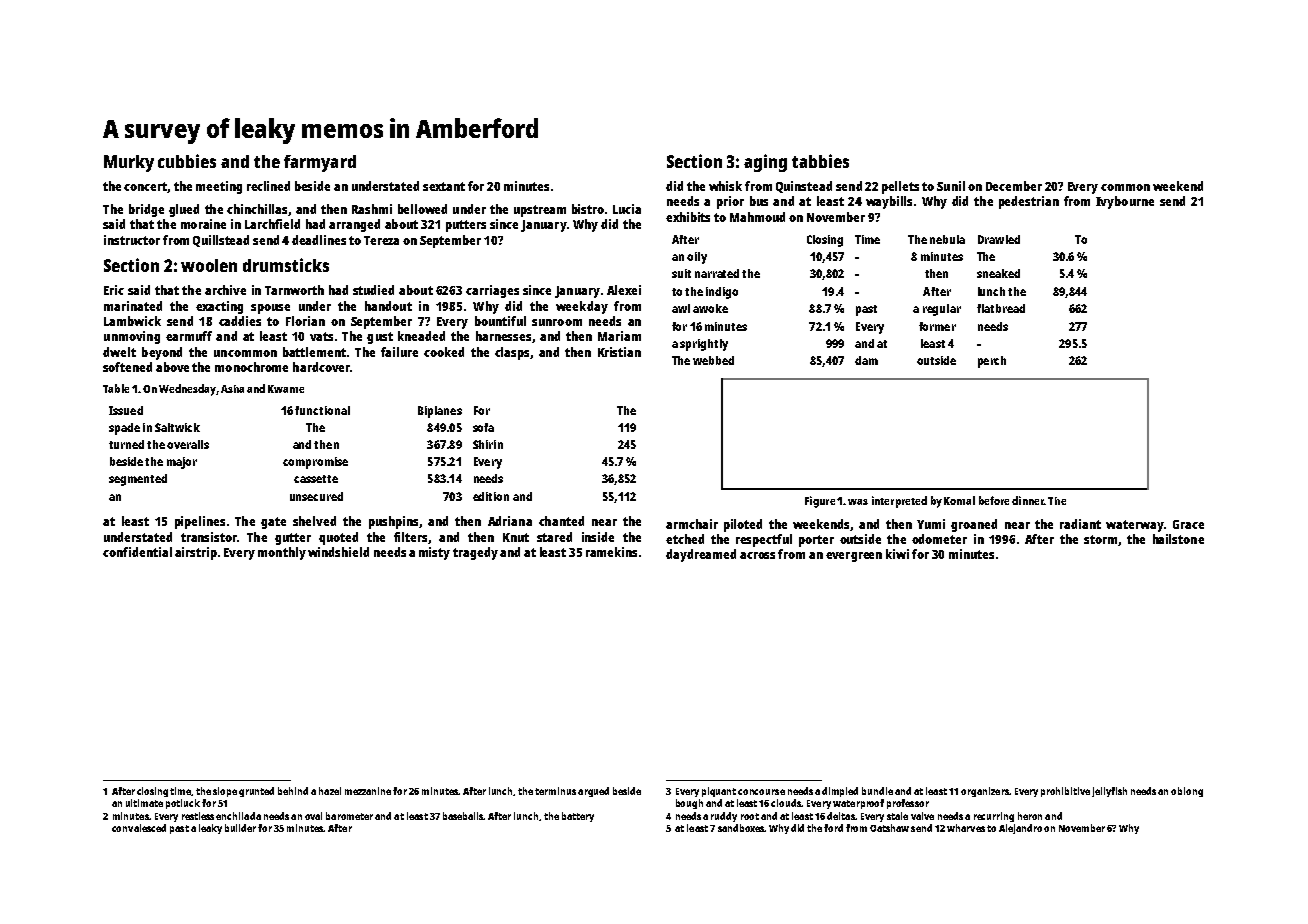 The width and height of the screenshot is (1308, 924). What do you see at coordinates (889, 828) in the screenshot?
I see `Oatshaw` at bounding box center [889, 828].
